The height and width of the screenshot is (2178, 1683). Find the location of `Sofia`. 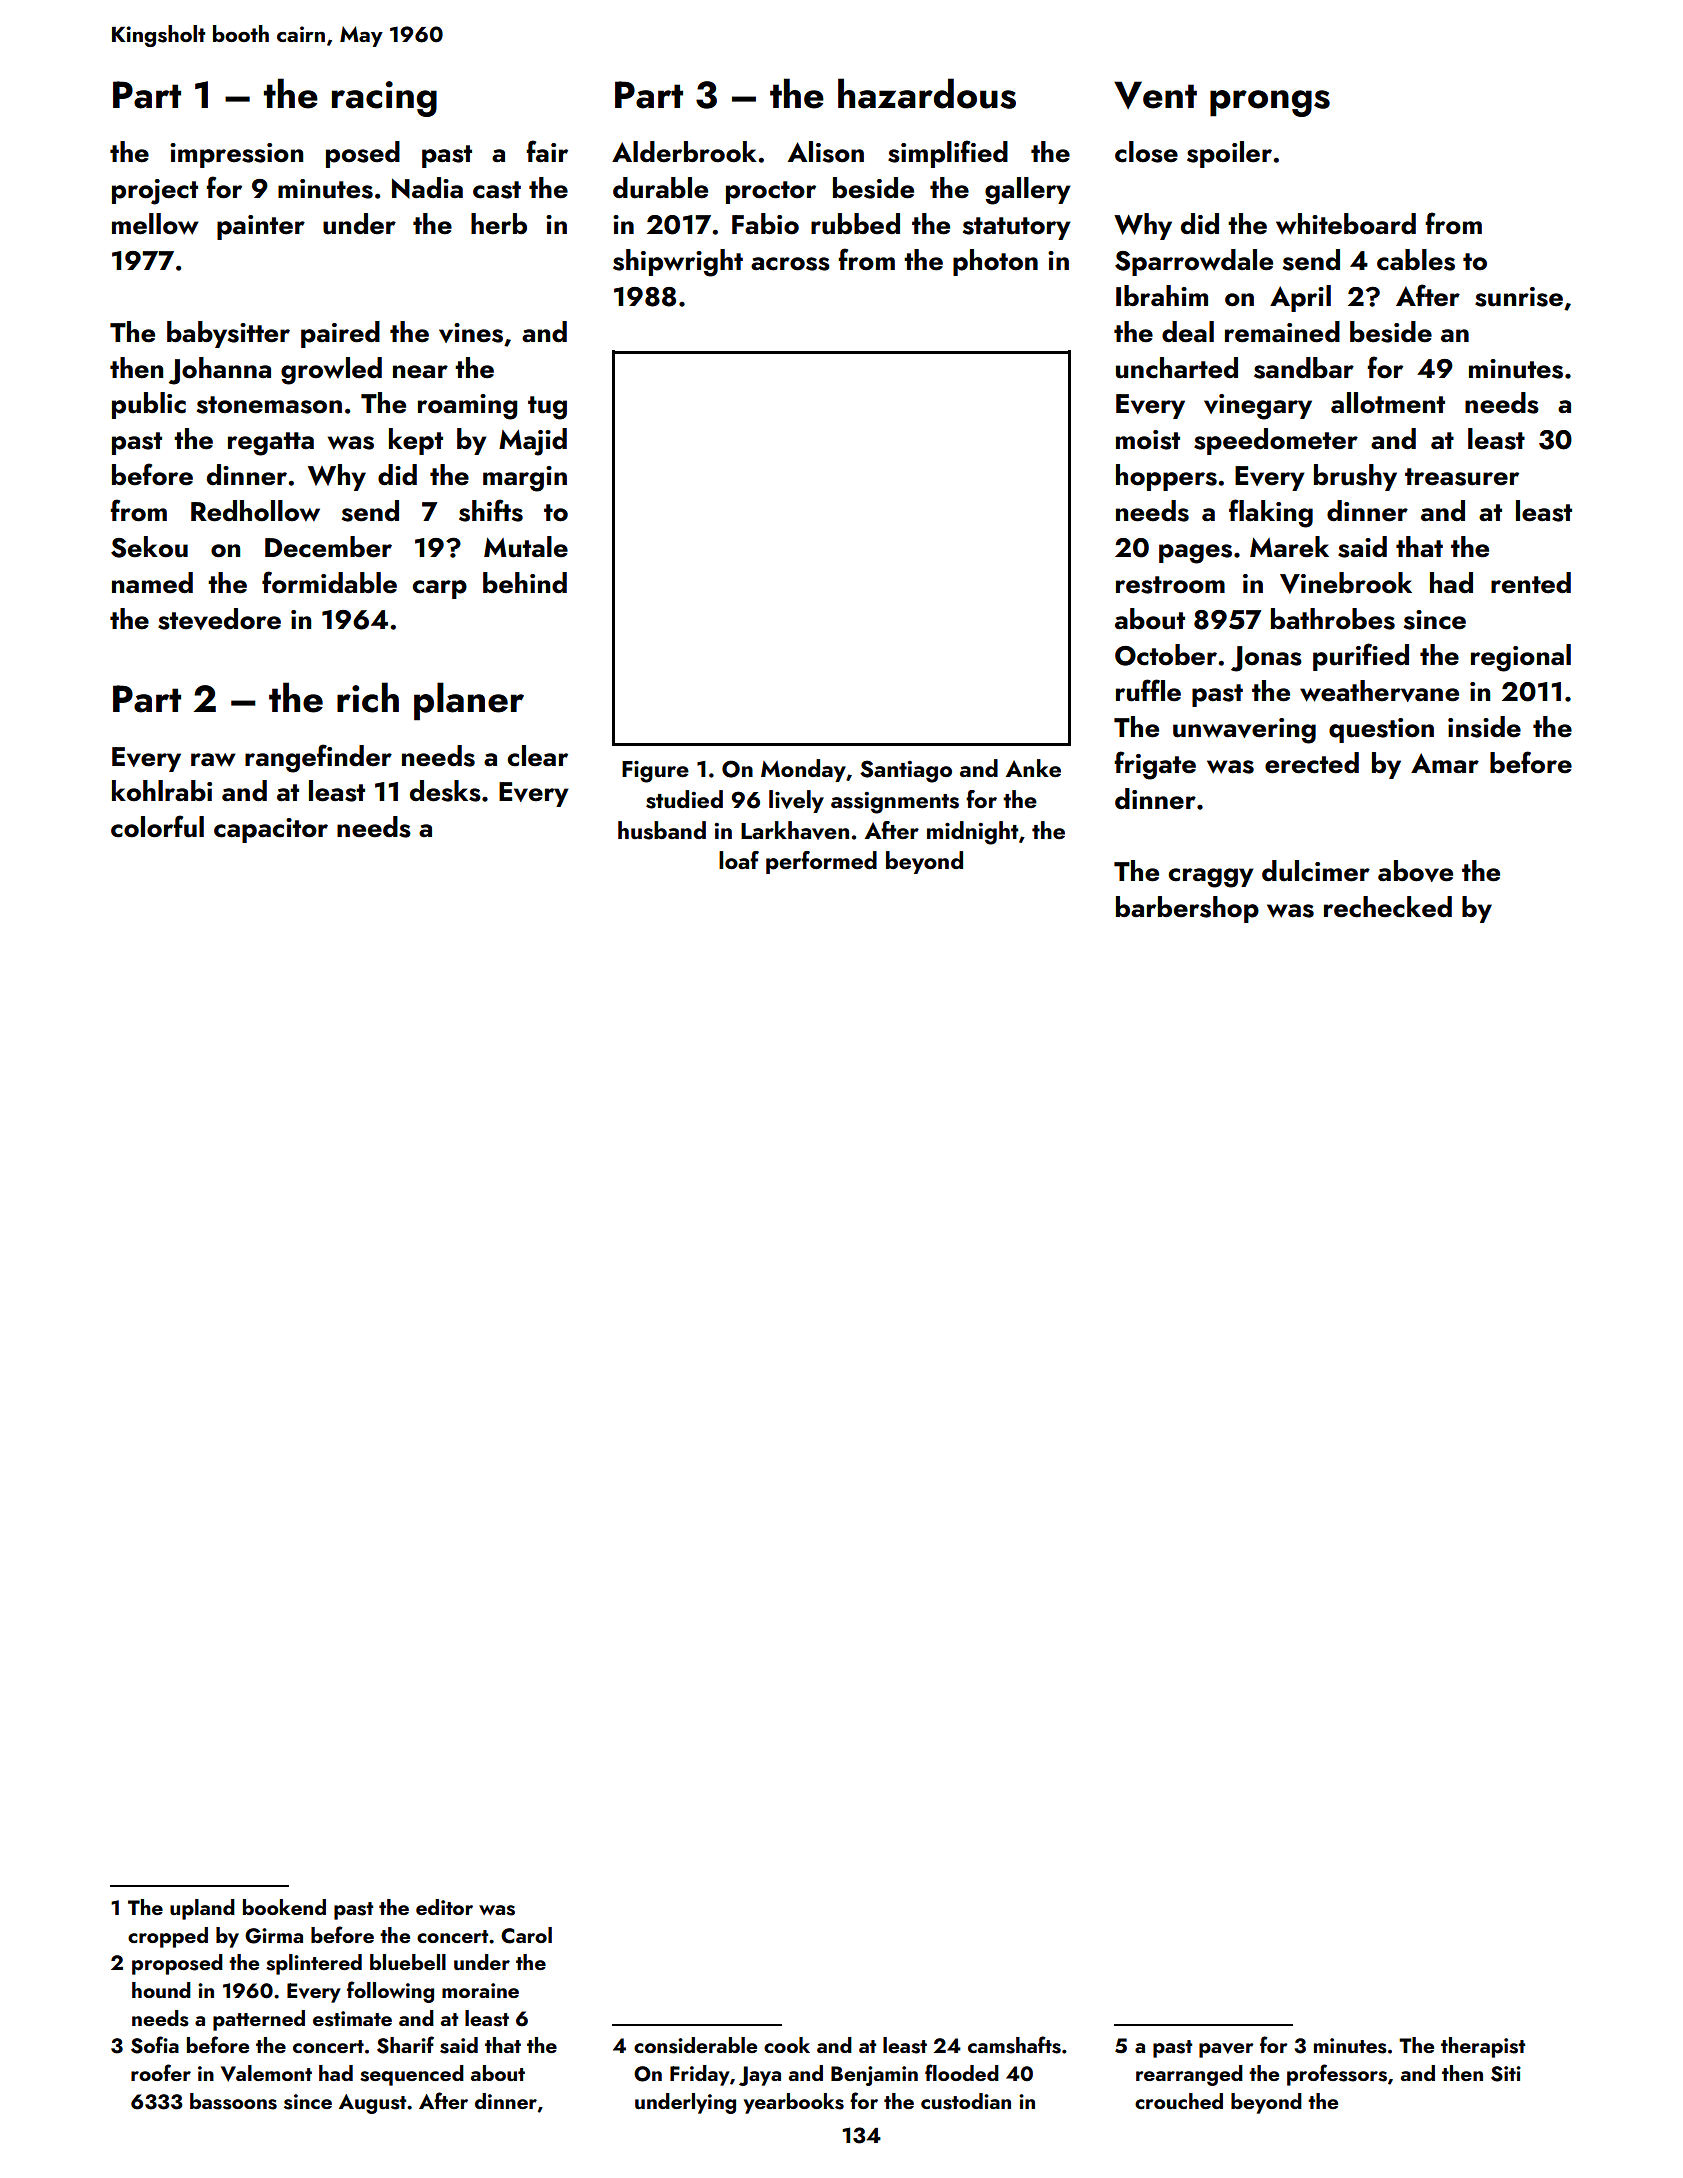

Sofia is located at coordinates (155, 2045).
